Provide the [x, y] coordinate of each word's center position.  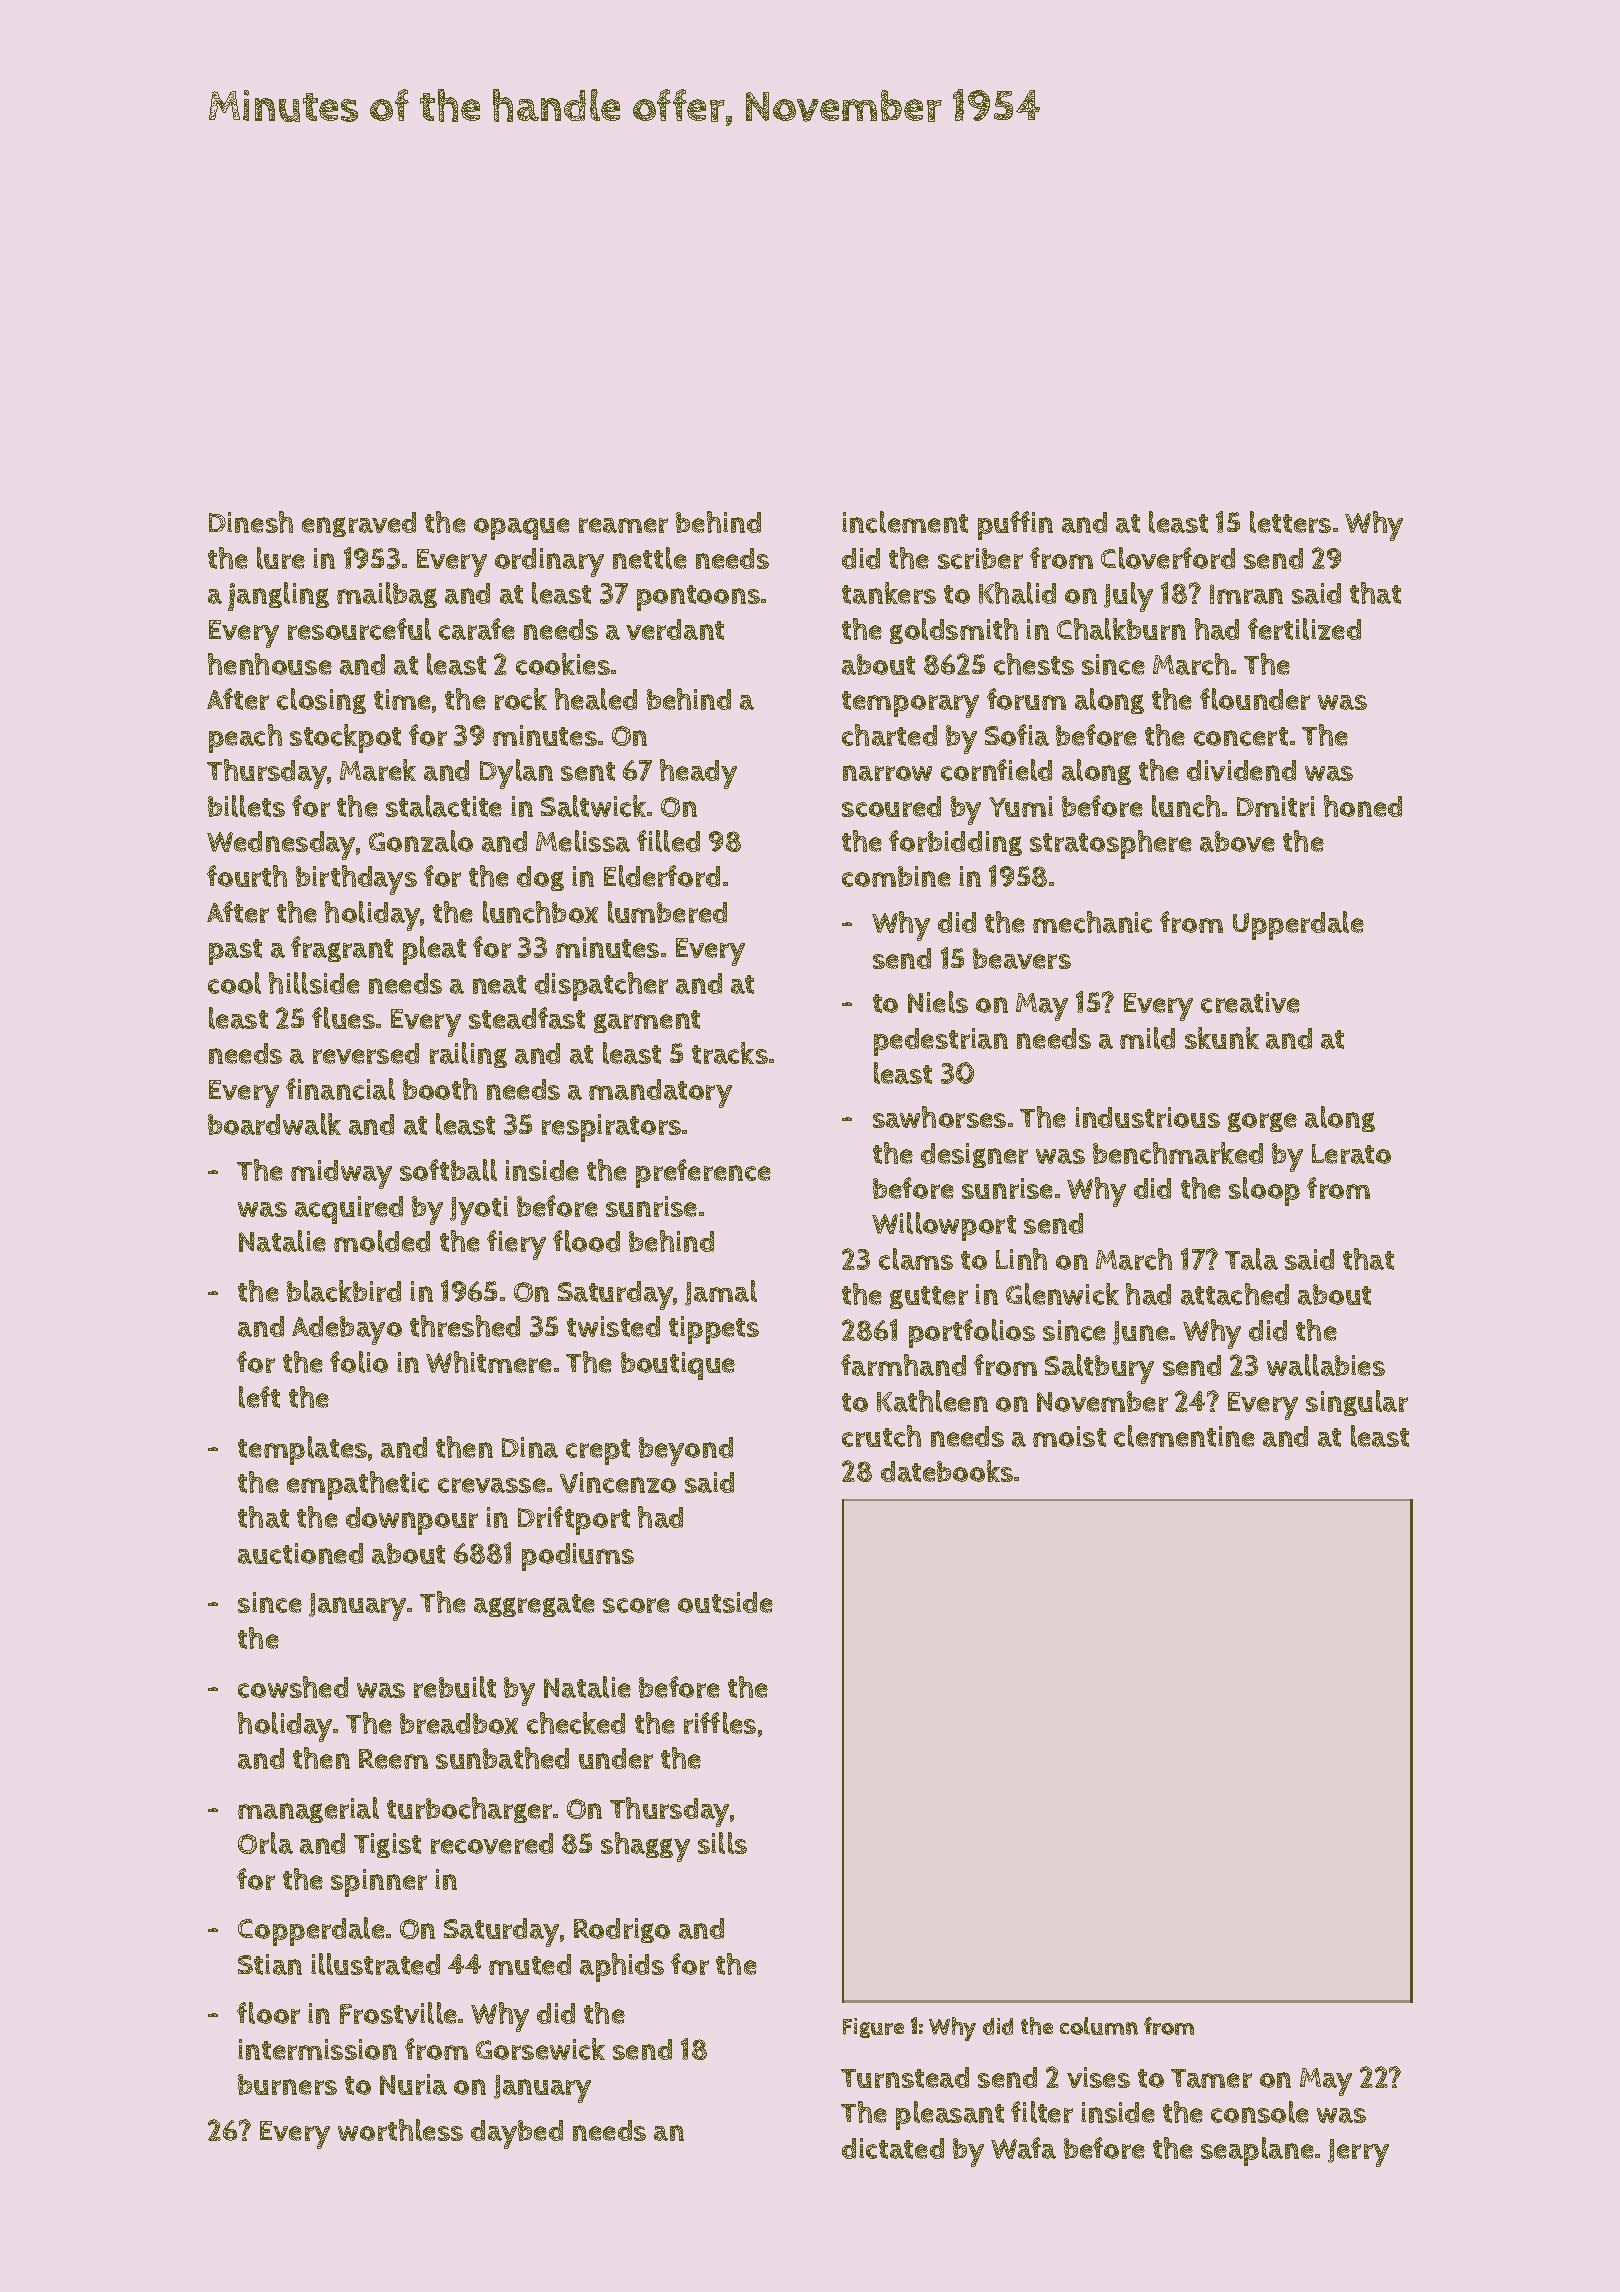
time [402, 699]
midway [341, 1174]
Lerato [1351, 1154]
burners [287, 2084]
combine [896, 876]
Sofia [1017, 735]
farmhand [903, 1365]
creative [1250, 1002]
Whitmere [489, 1362]
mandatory [660, 1093]
